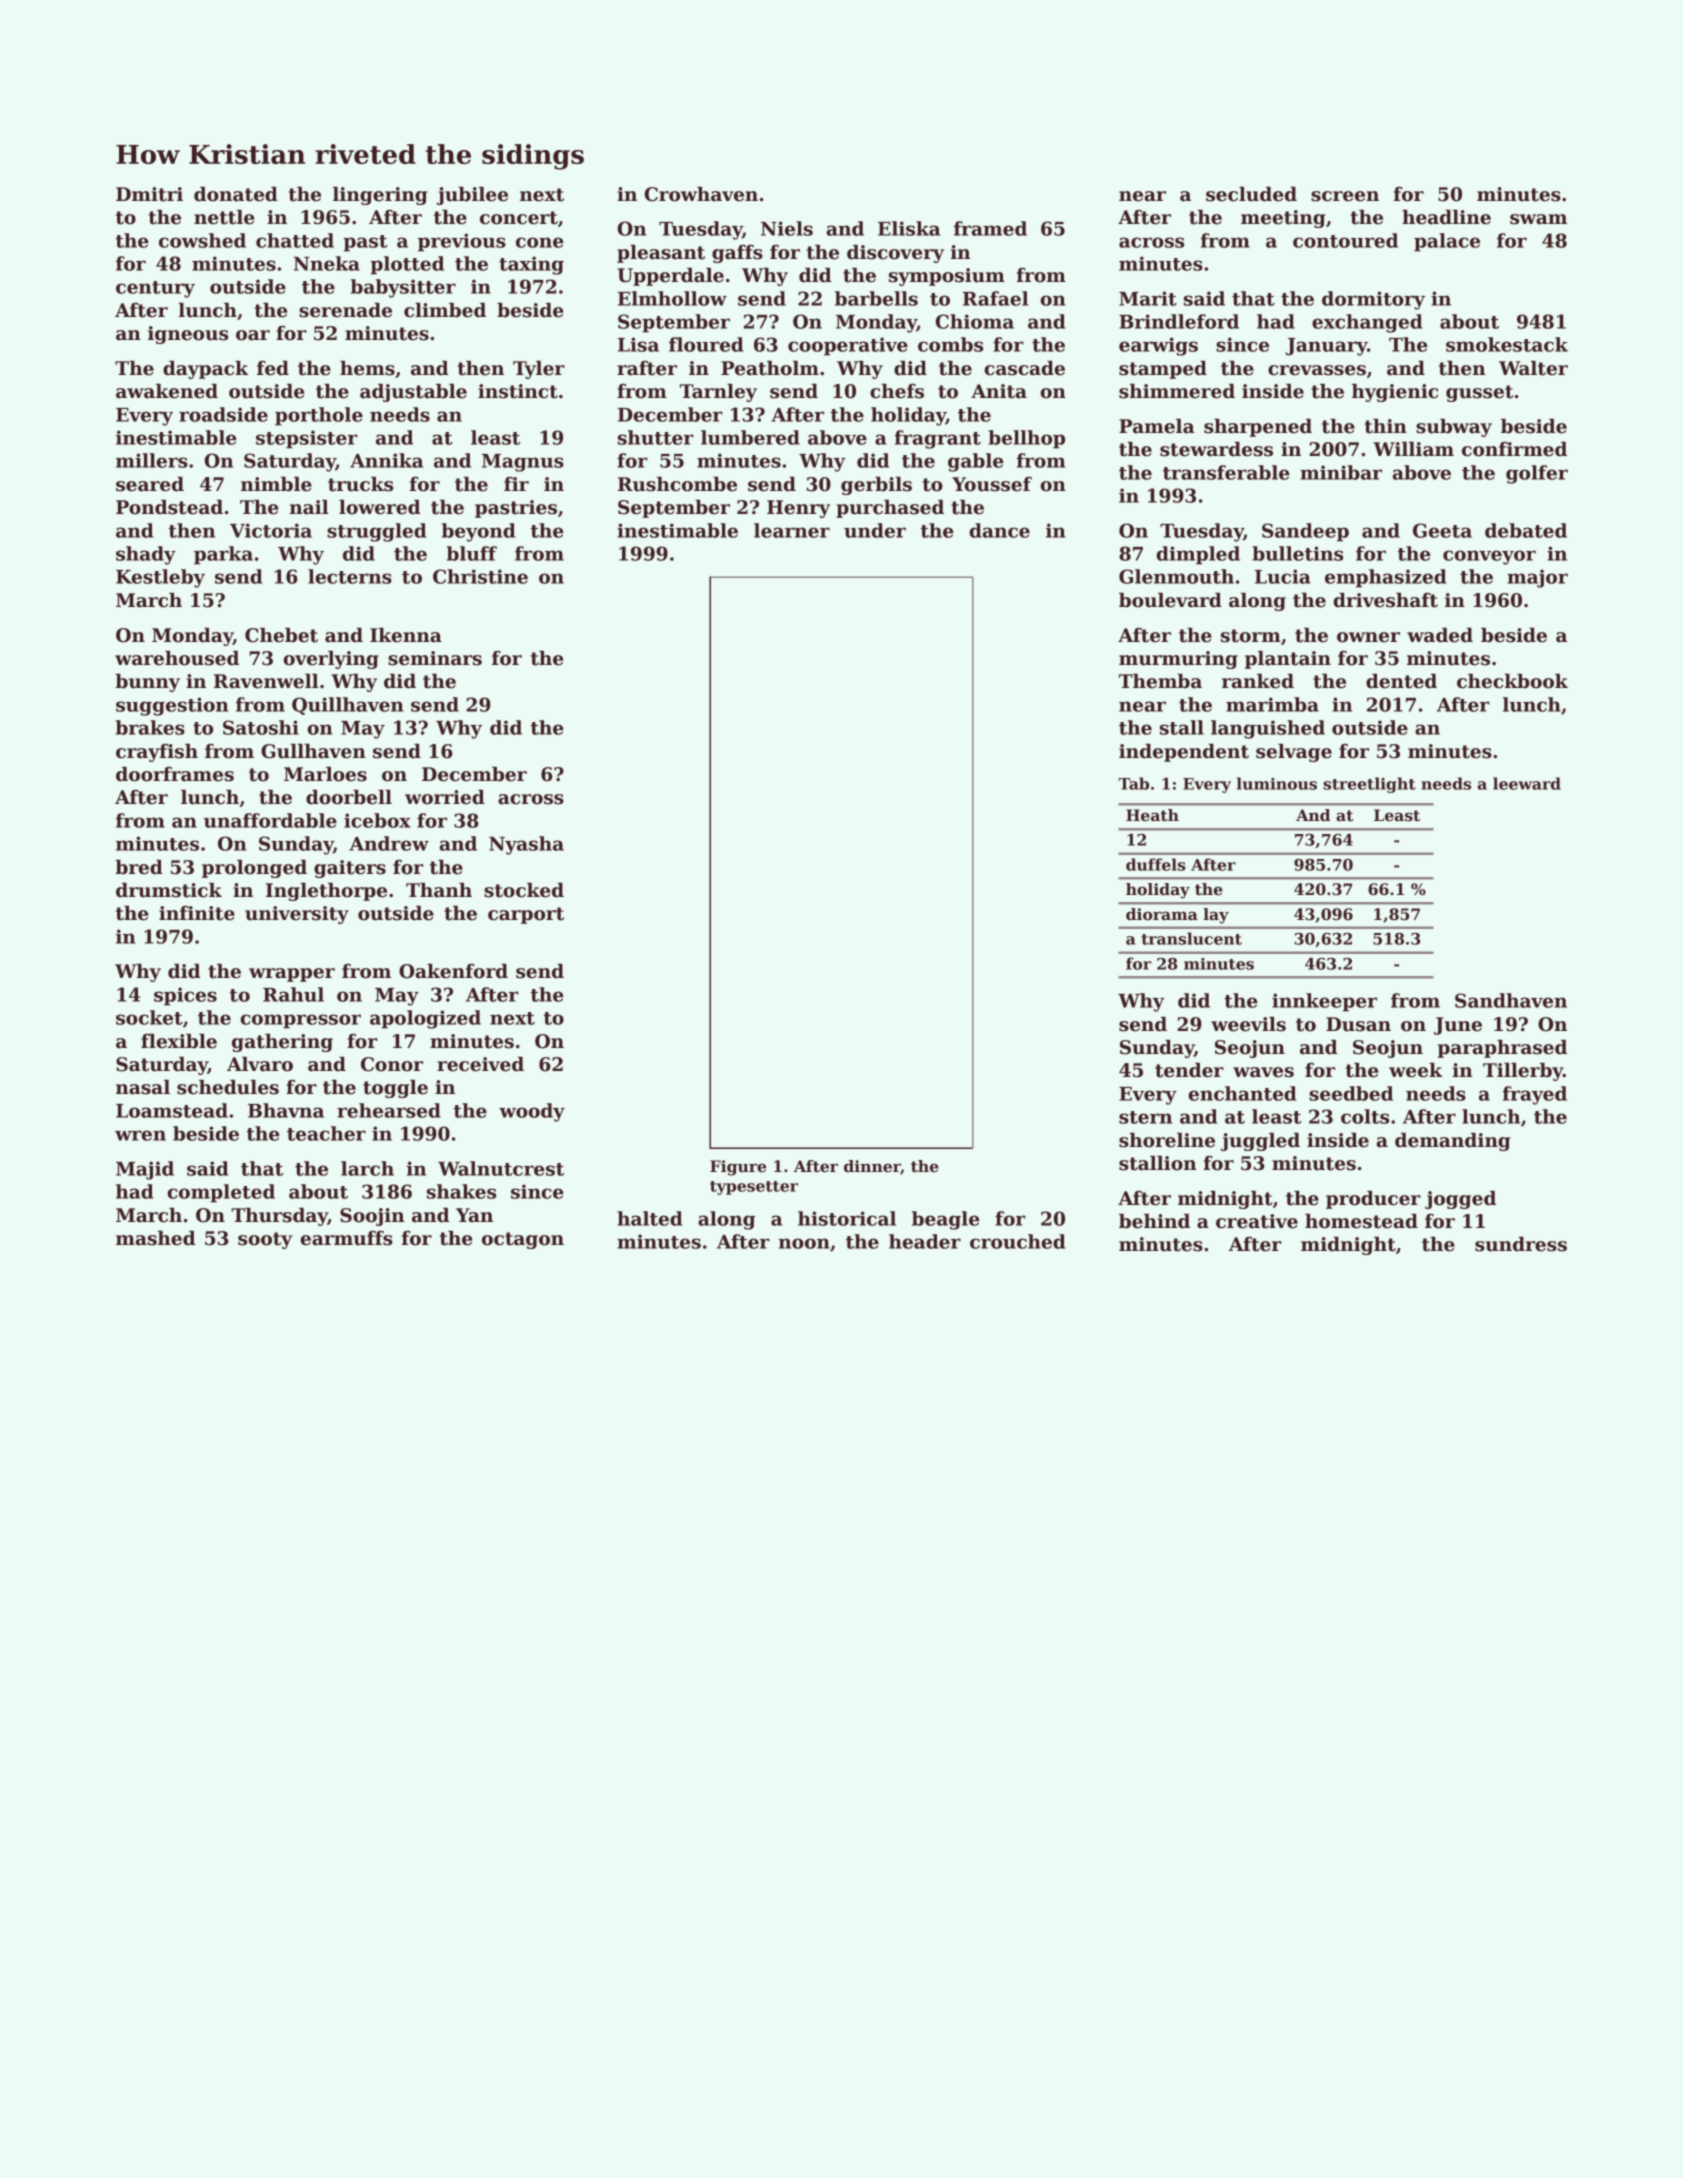 This page has width=1683, height=2178. I want to click on wrapper, so click(292, 975).
